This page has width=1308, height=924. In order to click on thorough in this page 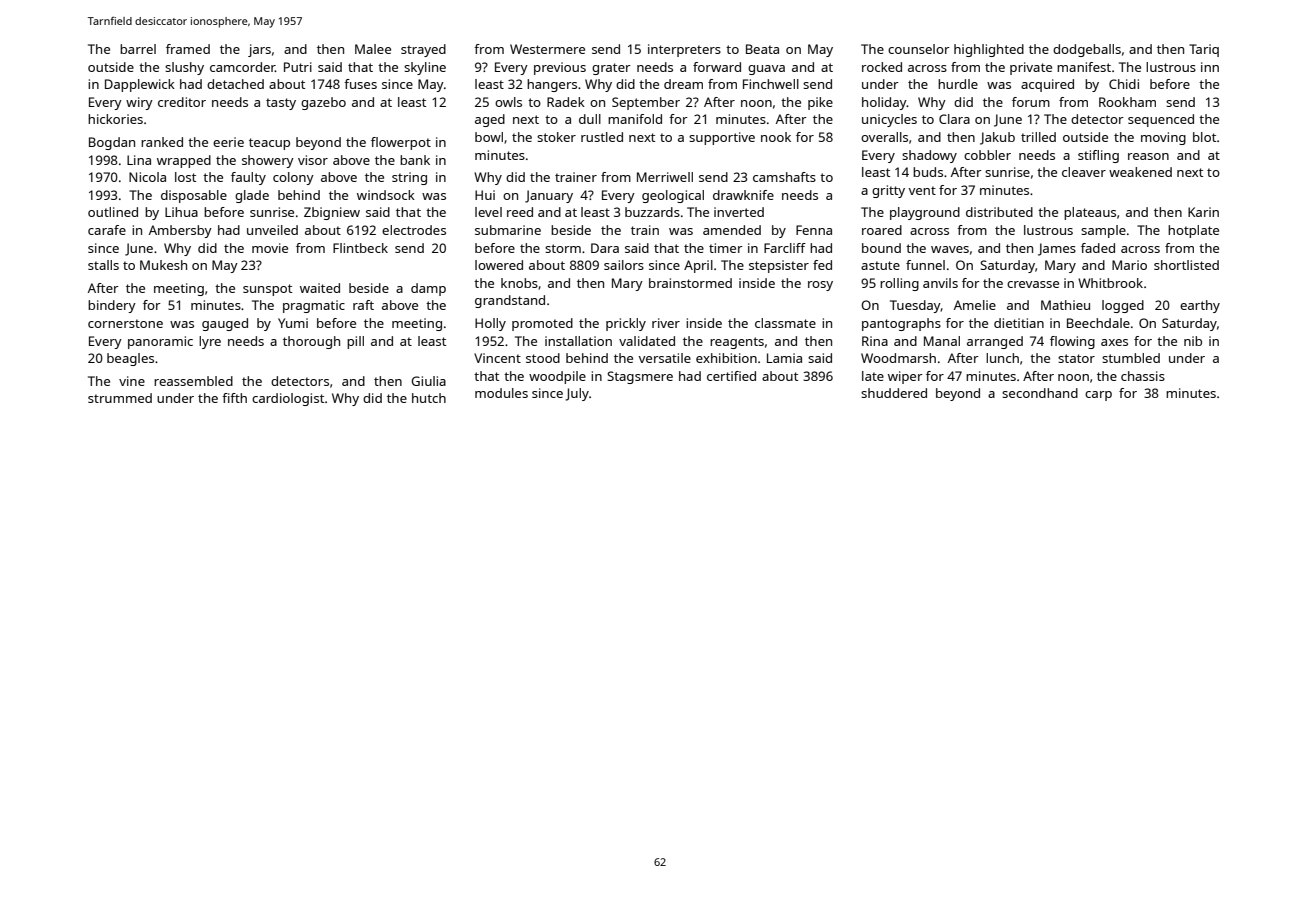, I will do `click(311, 342)`.
